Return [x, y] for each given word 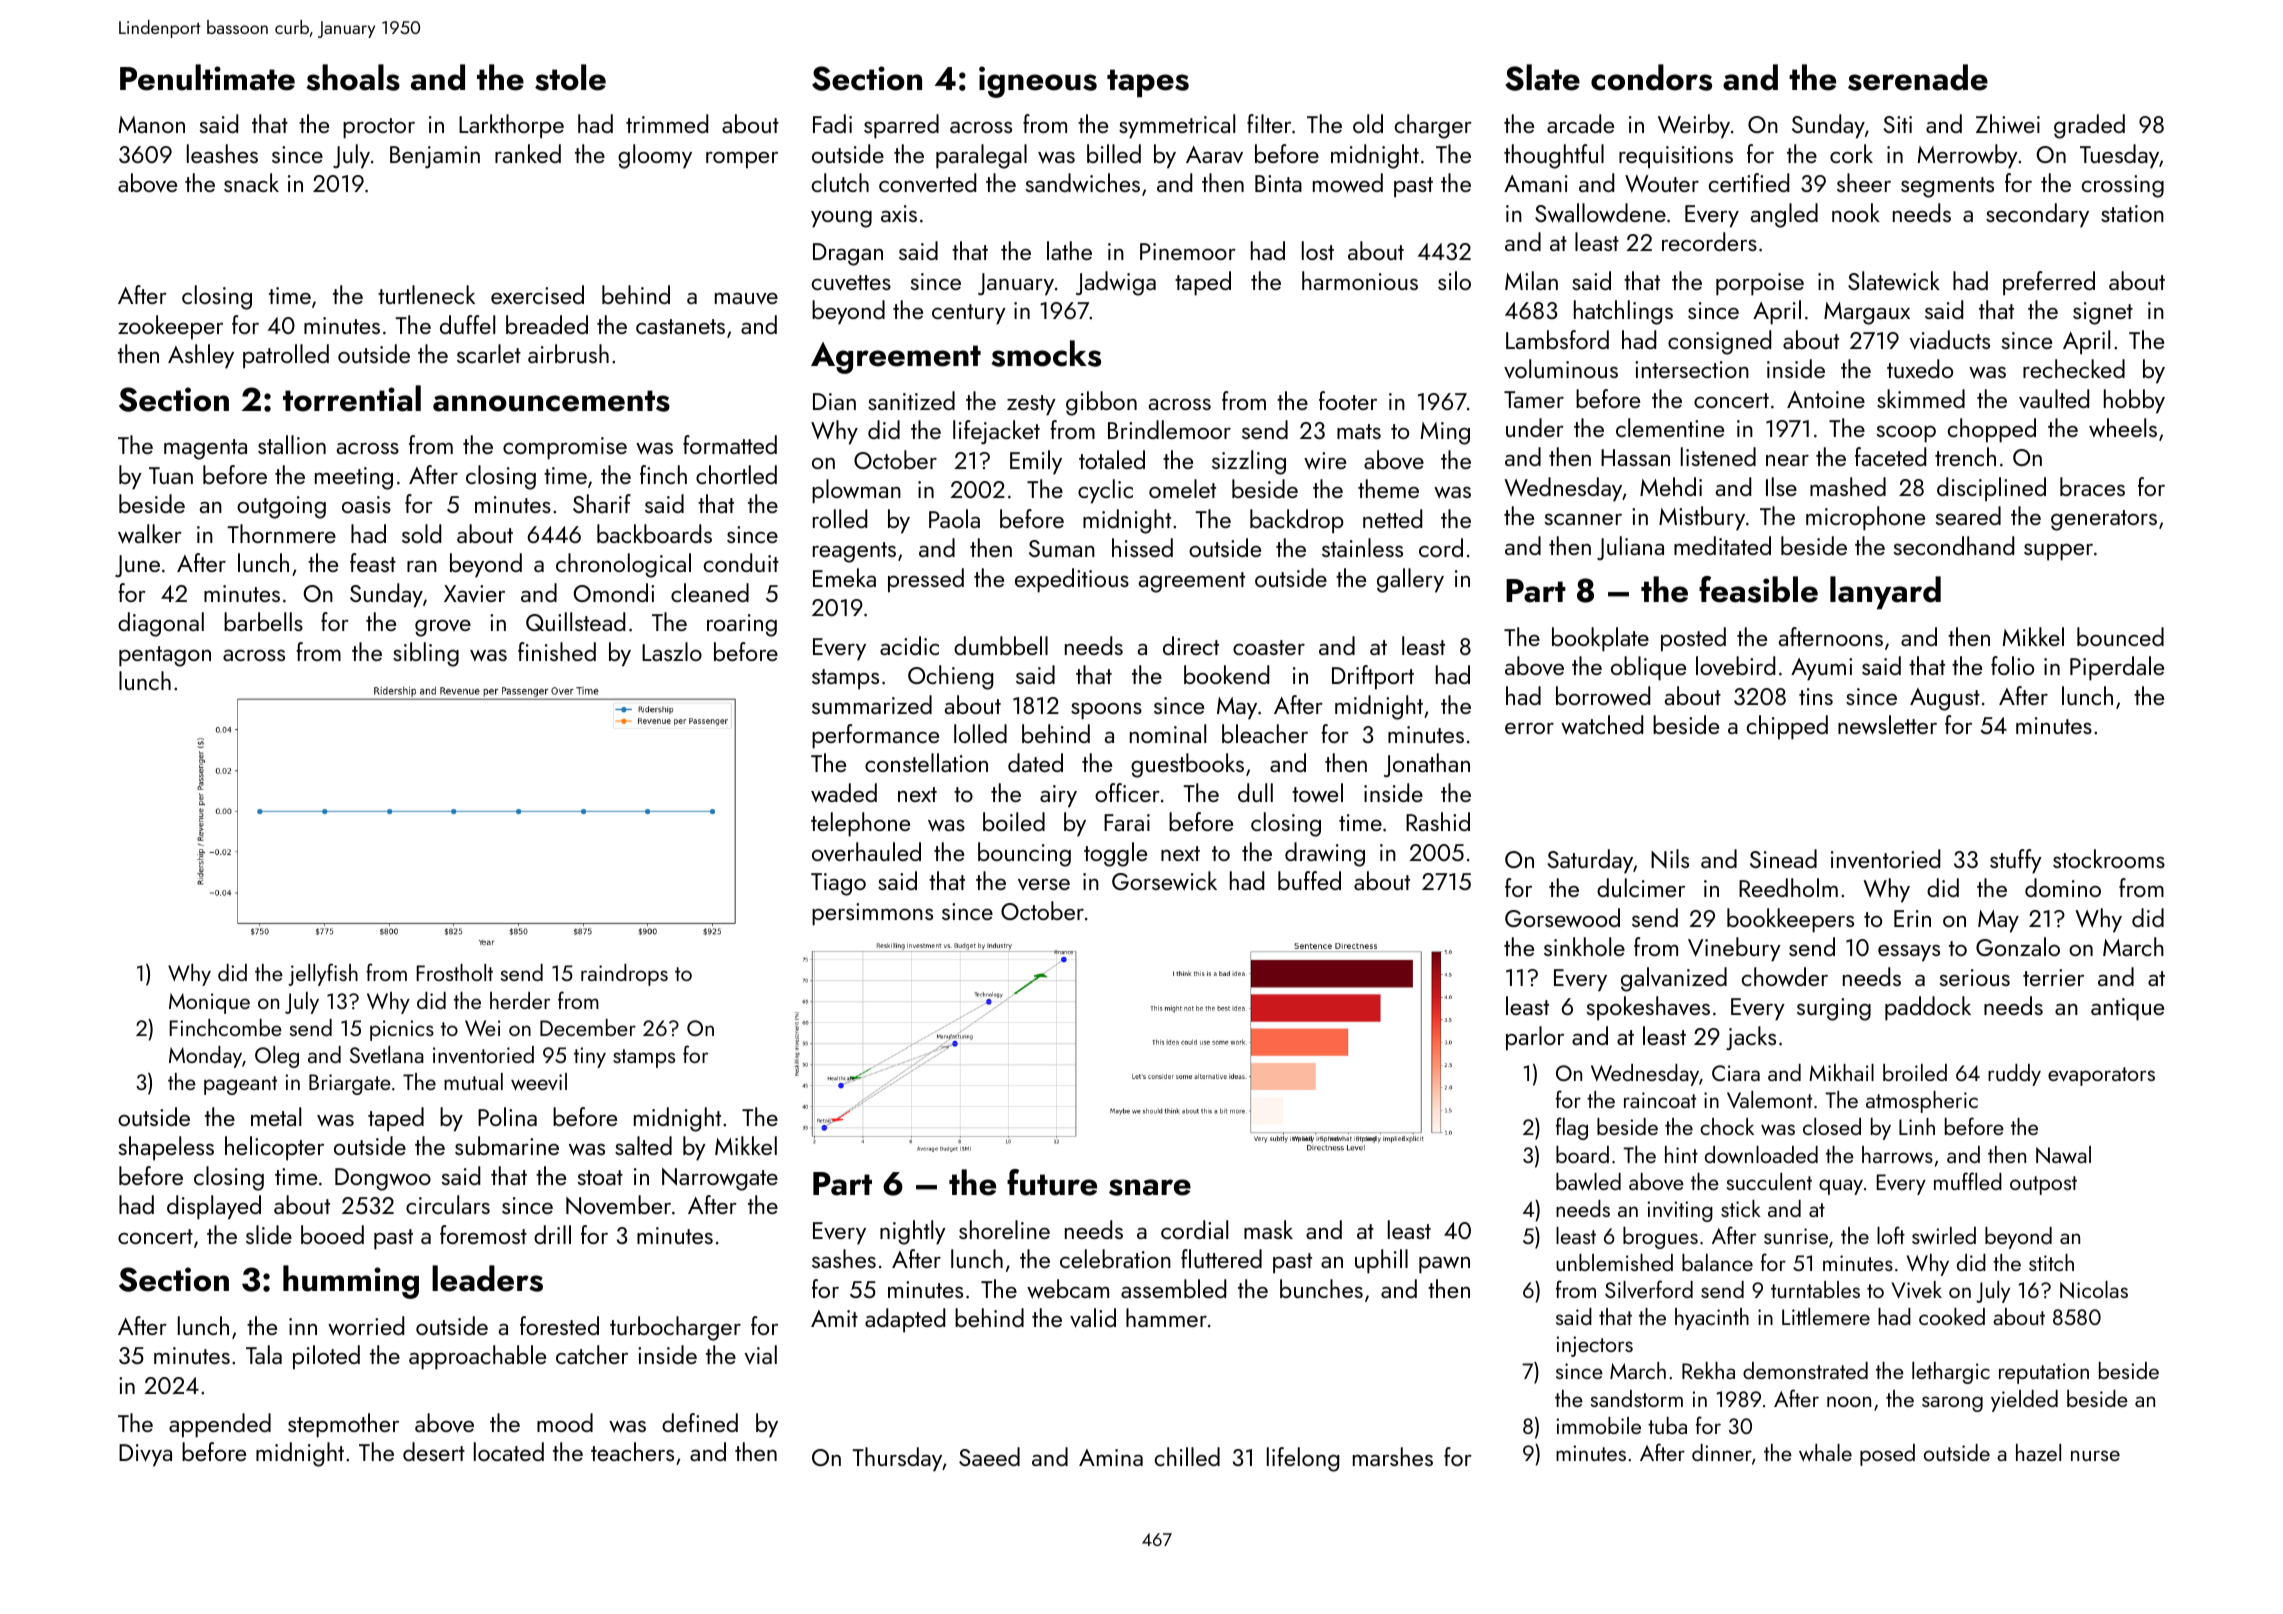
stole [570, 77]
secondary [2037, 215]
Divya [145, 1455]
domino [2063, 887]
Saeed [989, 1456]
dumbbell [1001, 645]
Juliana [1630, 548]
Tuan [171, 475]
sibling [426, 654]
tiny [590, 1057]
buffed [1309, 880]
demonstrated [1805, 1370]
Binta [1278, 183]
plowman [856, 491]
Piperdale [2117, 668]
